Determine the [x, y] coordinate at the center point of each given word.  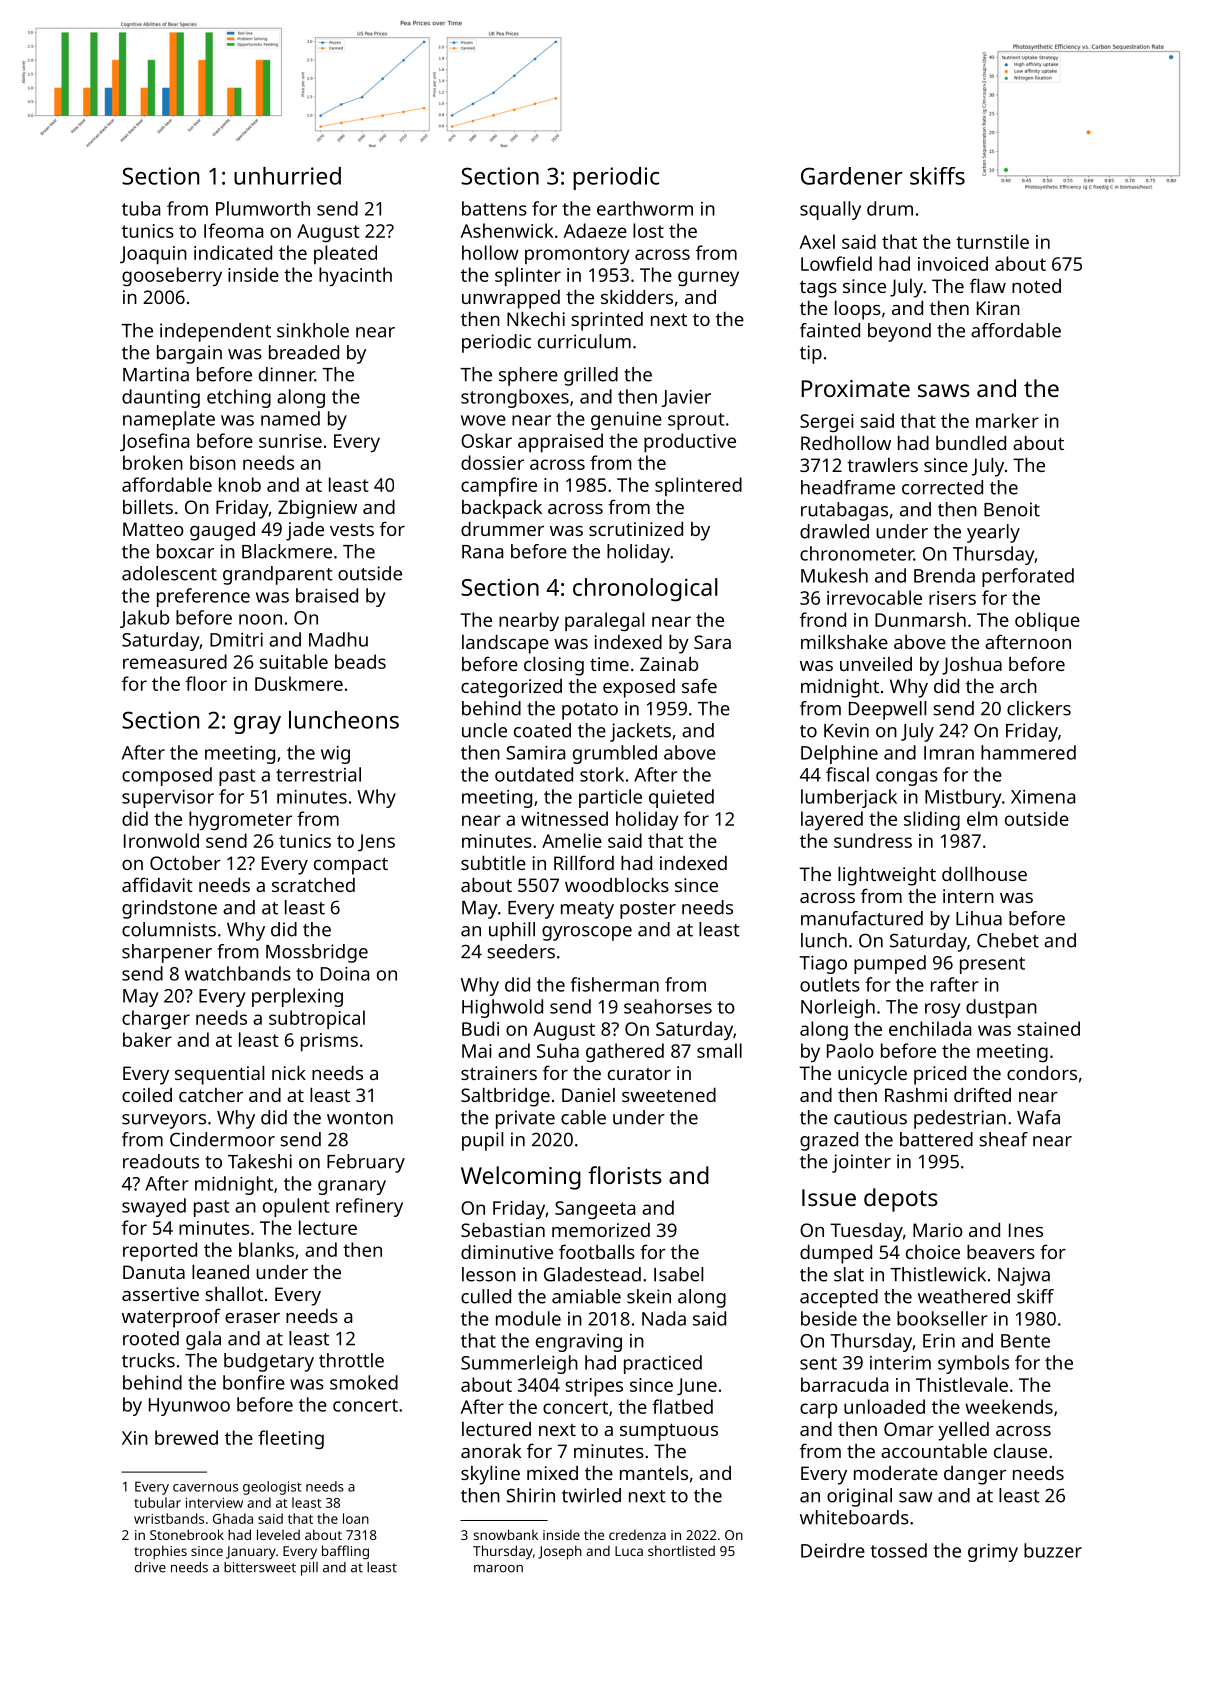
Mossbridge [317, 953]
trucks [148, 1360]
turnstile [992, 241]
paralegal [604, 621]
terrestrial [318, 774]
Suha [558, 1050]
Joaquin [153, 255]
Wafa [1038, 1117]
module [528, 1318]
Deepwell [887, 710]
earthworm [645, 208]
